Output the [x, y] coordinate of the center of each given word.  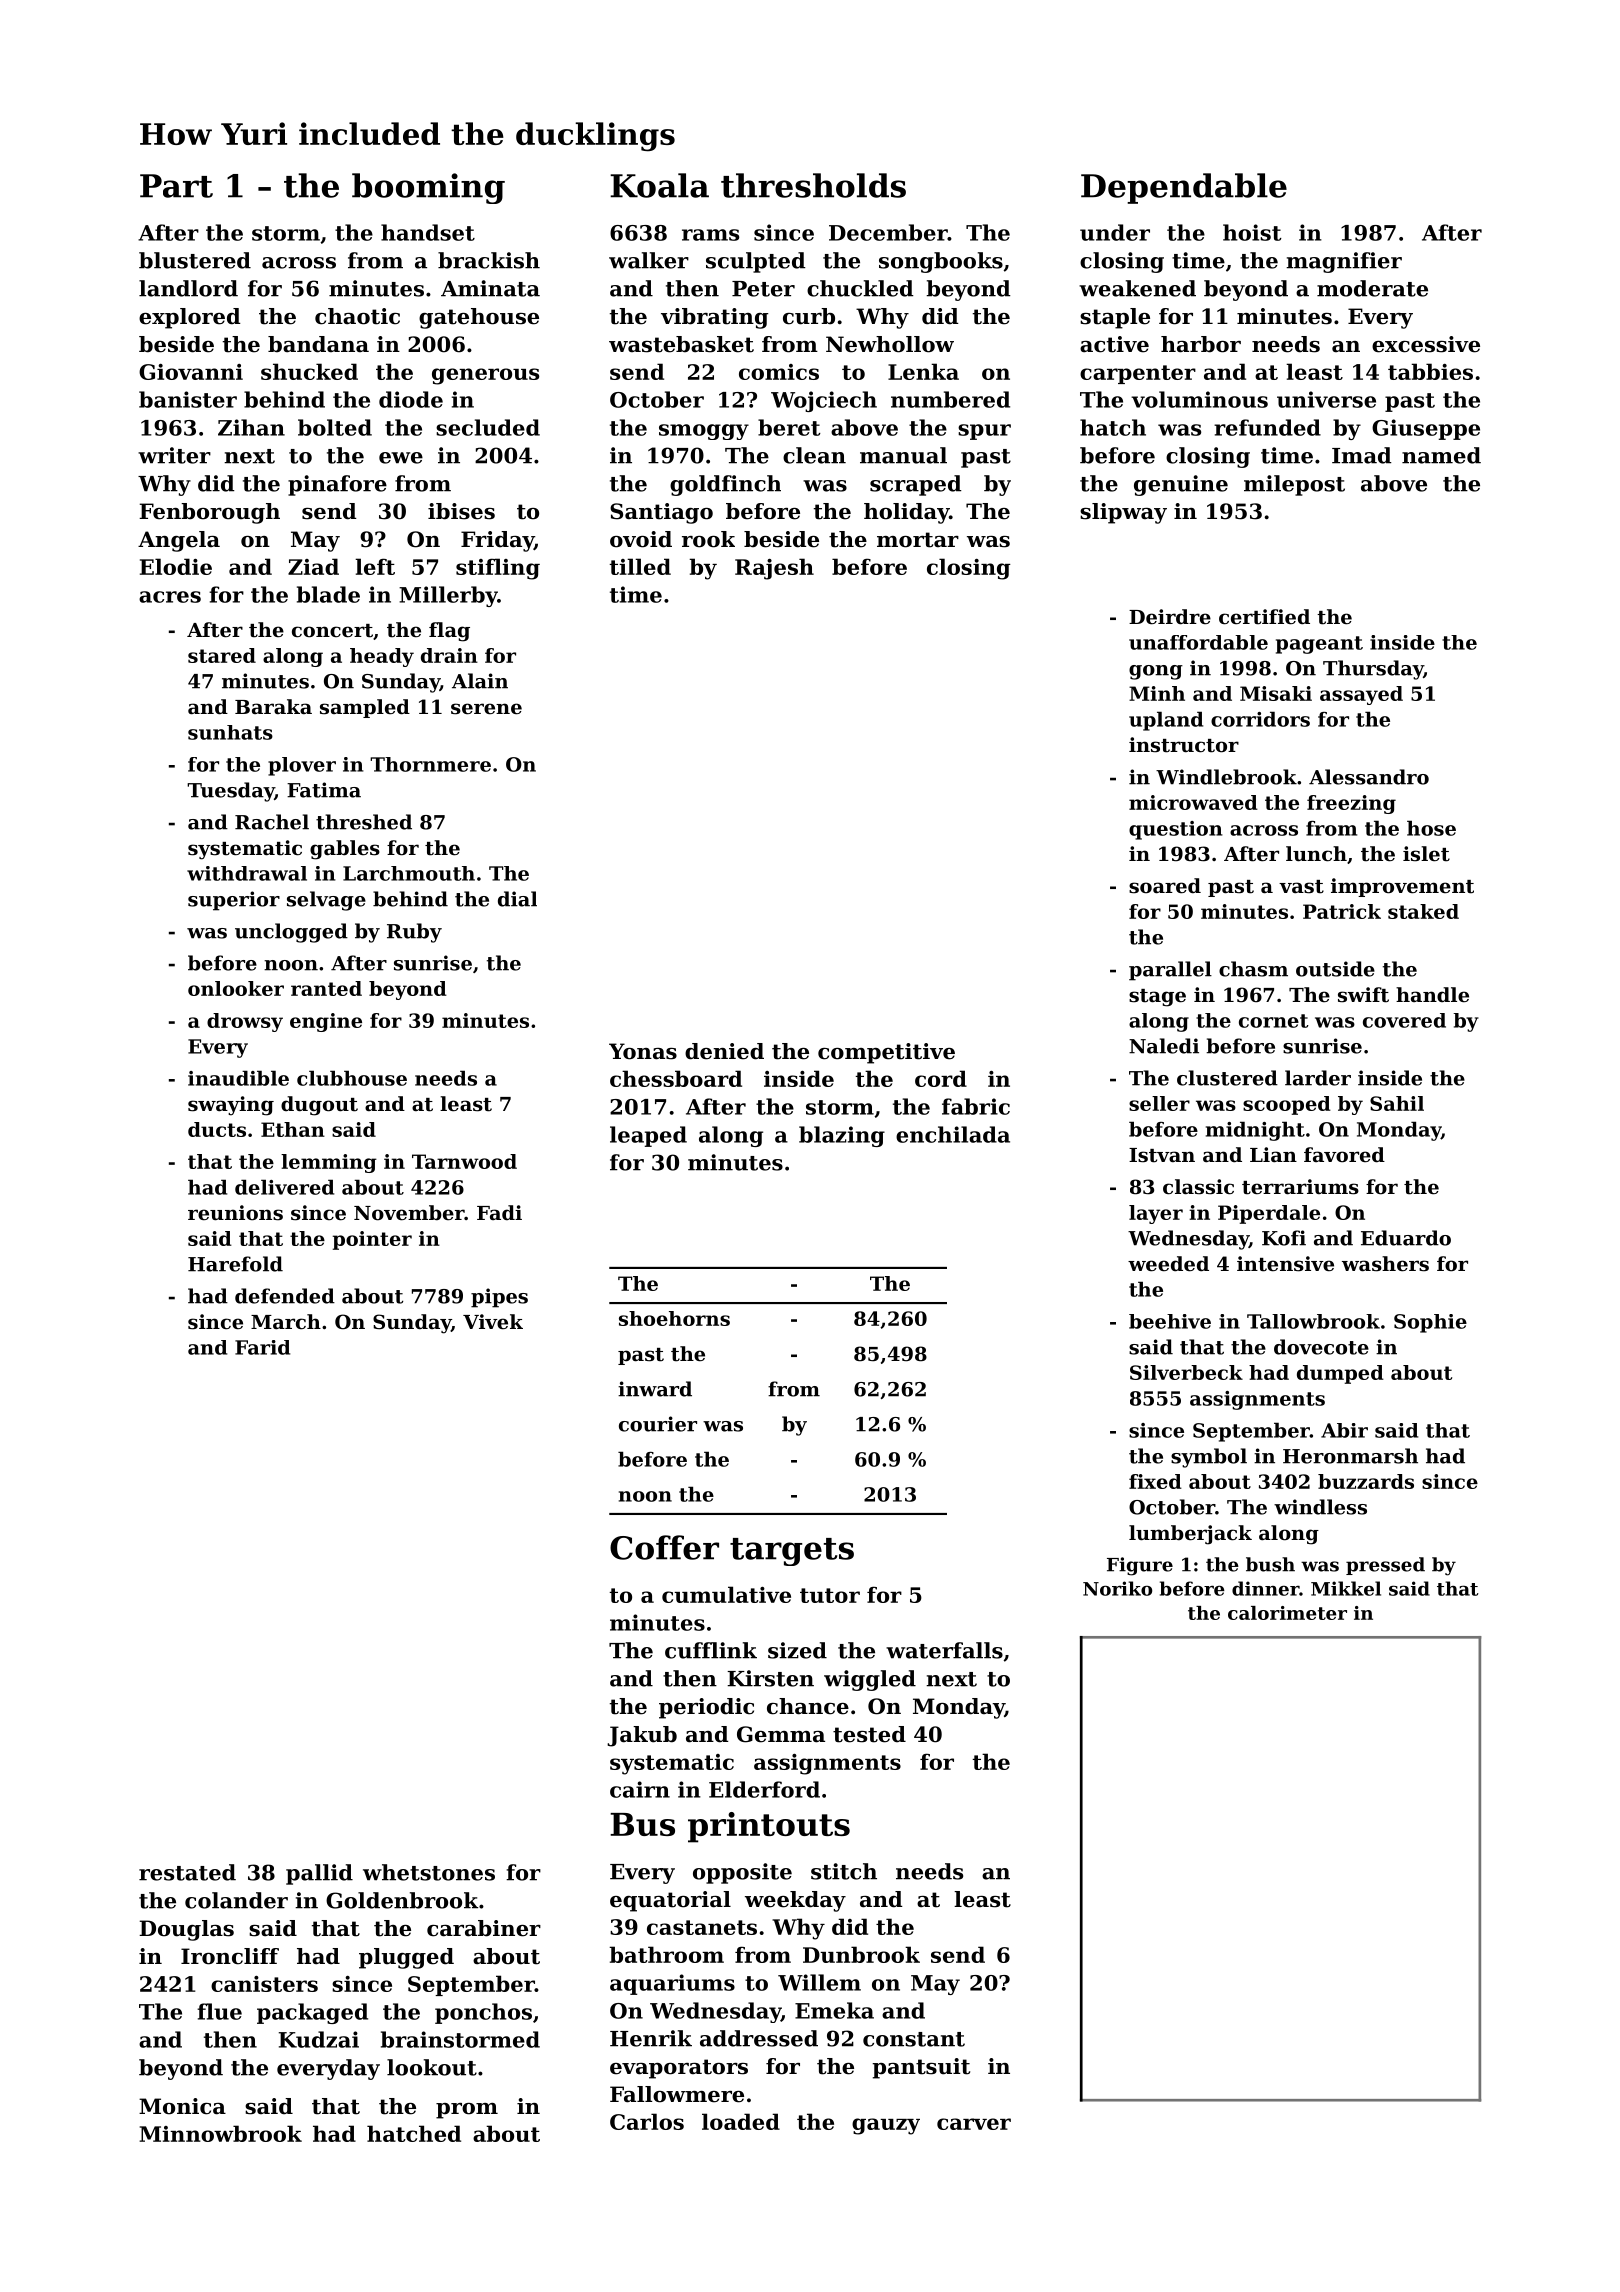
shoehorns [674, 1318]
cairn [640, 1789]
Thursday [1373, 670]
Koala [659, 185]
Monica [182, 2106]
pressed [1385, 1566]
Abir [1344, 1430]
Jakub [642, 1736]
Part [176, 186]
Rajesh [774, 569]
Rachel [272, 822]
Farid [262, 1347]
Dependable [1184, 188]
